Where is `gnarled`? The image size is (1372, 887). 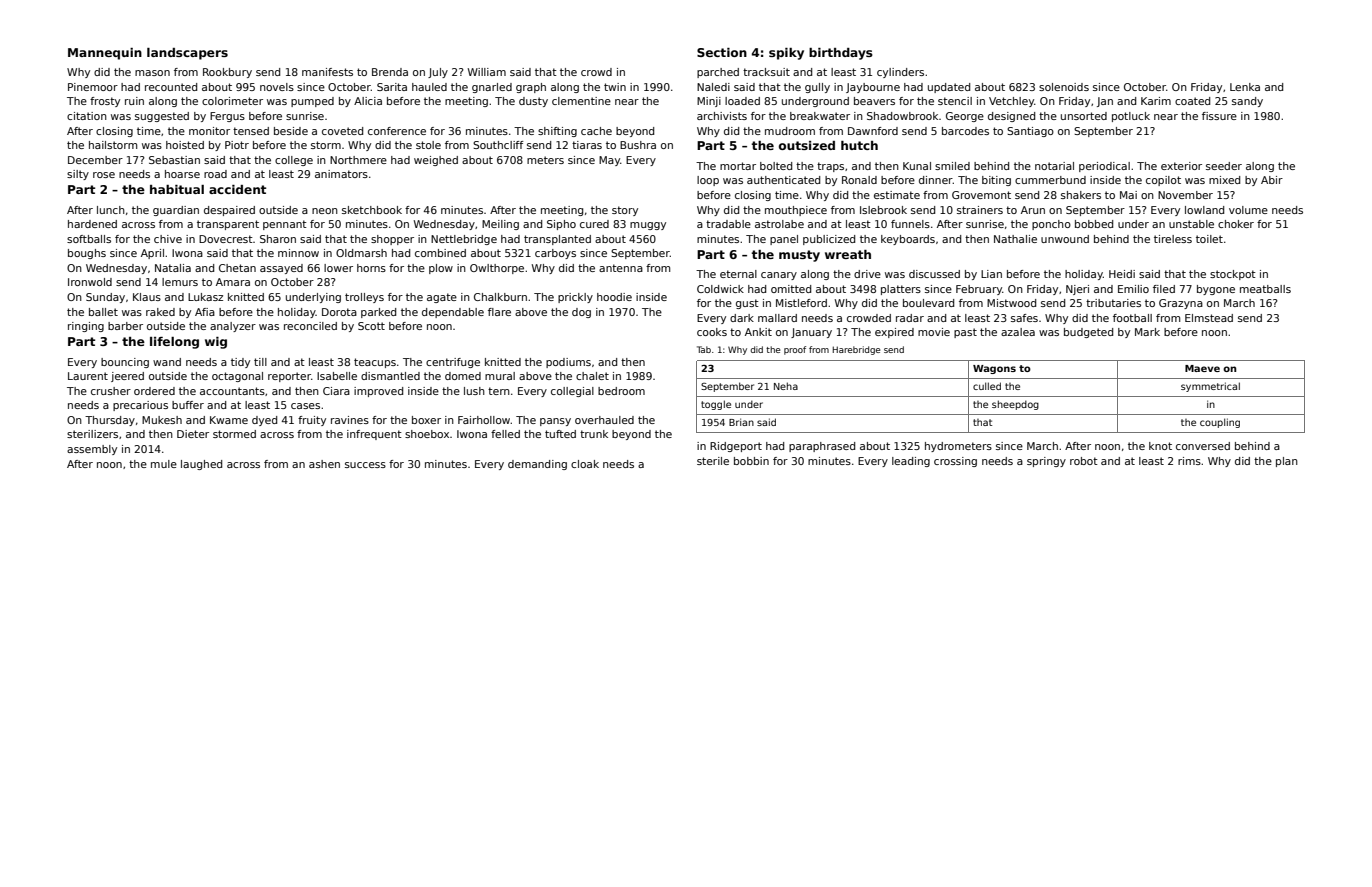 gnarled is located at coordinates (492, 88).
